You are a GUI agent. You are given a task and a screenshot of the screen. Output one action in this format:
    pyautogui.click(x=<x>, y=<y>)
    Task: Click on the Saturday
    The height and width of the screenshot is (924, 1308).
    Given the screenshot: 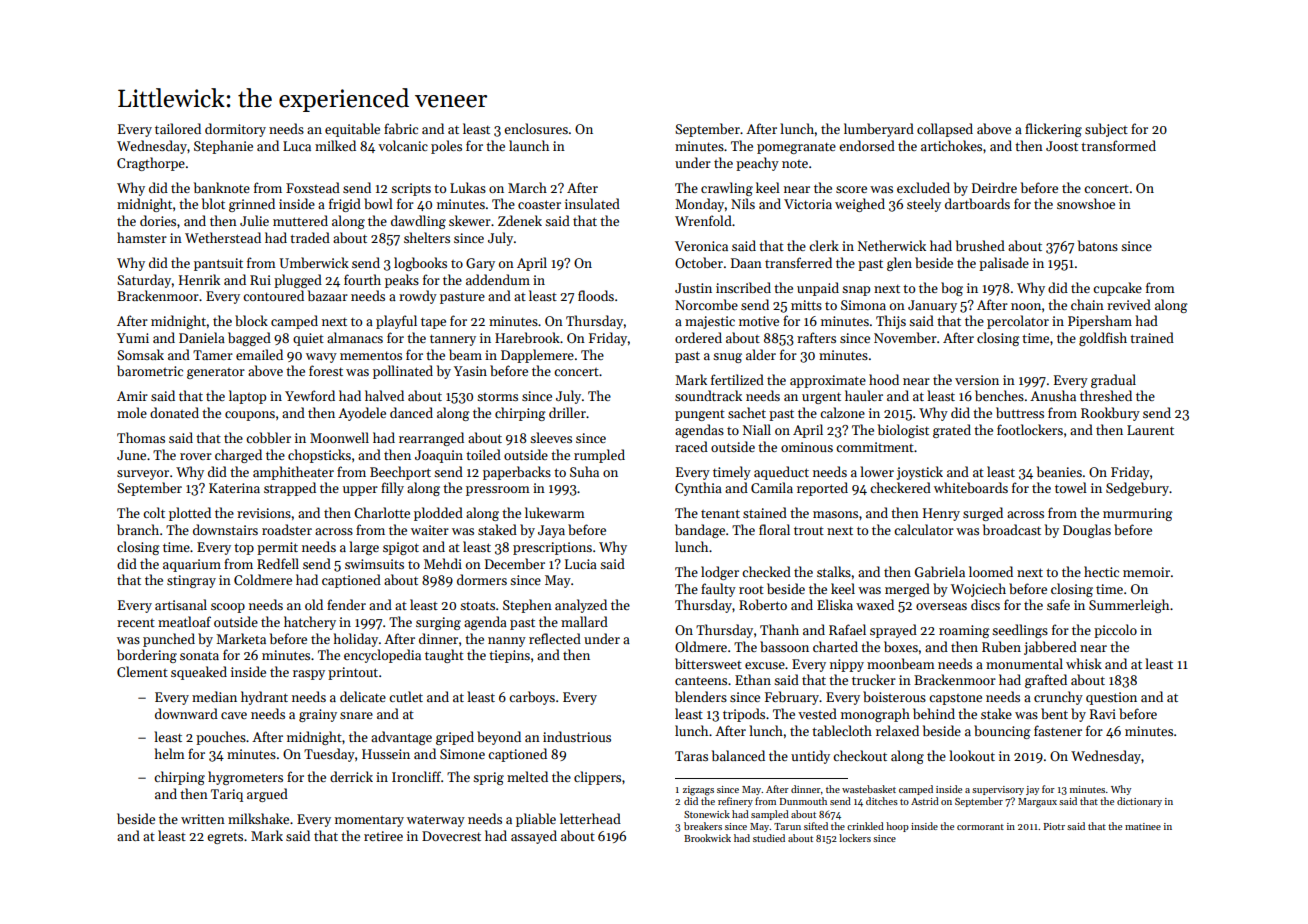 What is the action you would take?
    pyautogui.click(x=144, y=281)
